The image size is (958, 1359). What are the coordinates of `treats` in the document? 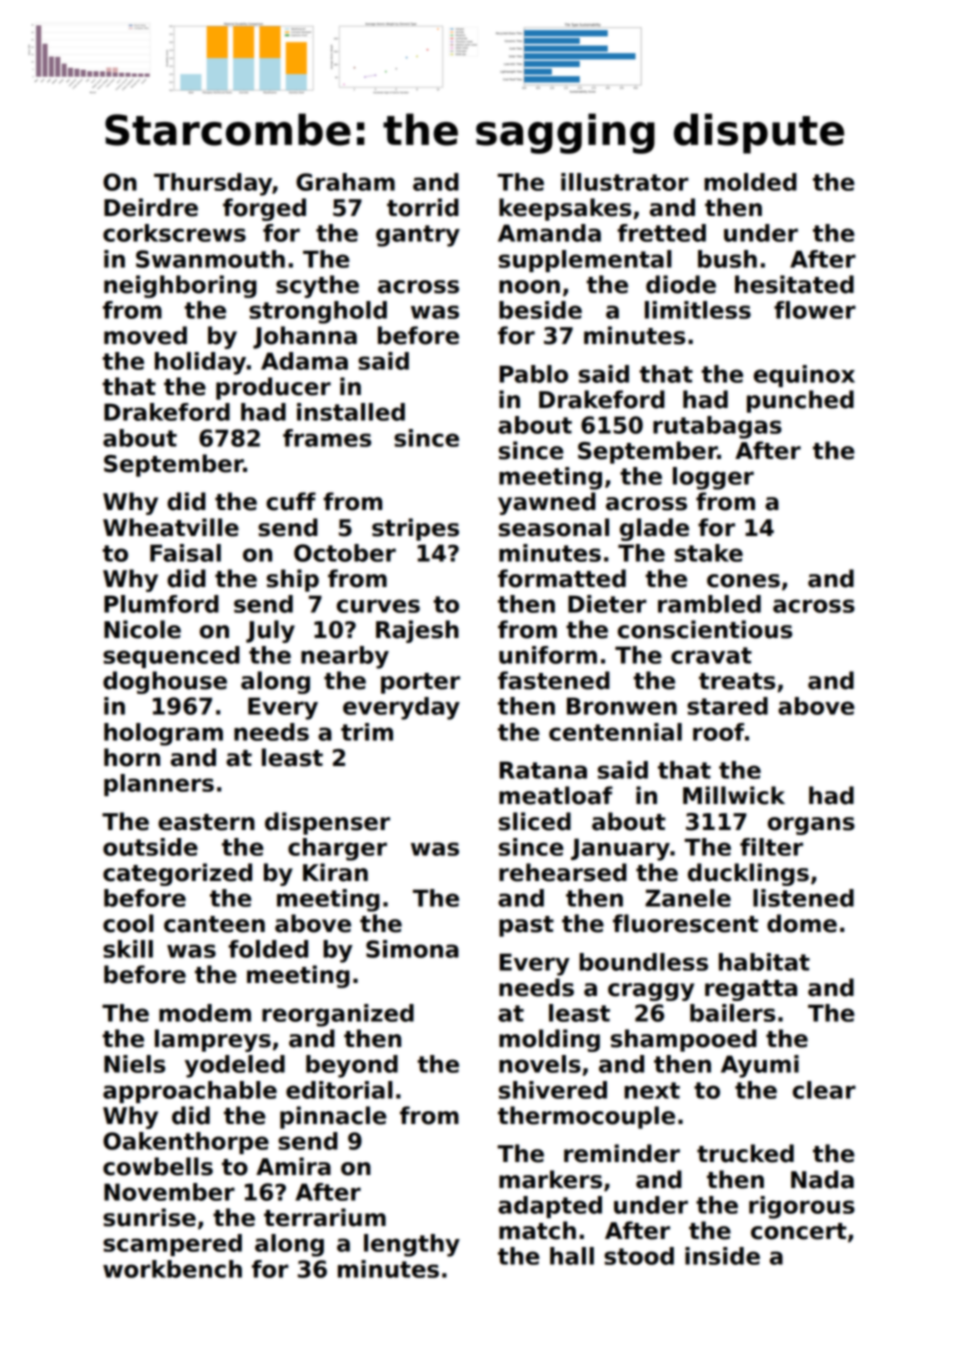 It's located at (737, 681).
